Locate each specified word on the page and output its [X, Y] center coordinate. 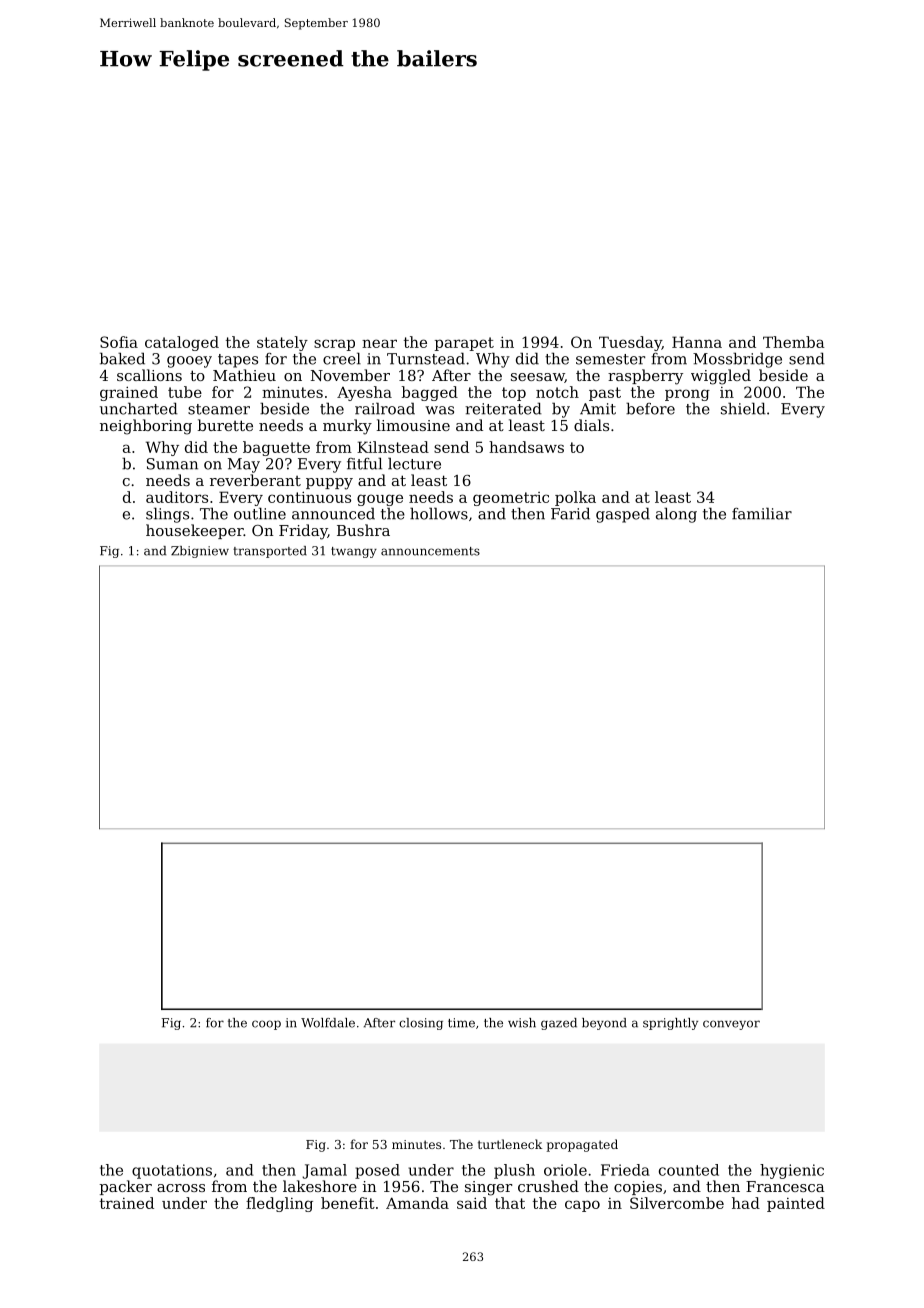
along [676, 515]
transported [270, 552]
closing [421, 1024]
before [650, 408]
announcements [430, 551]
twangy [354, 552]
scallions [149, 375]
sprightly [670, 1024]
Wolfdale [328, 1023]
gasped [623, 515]
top [514, 394]
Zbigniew [200, 552]
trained [127, 1203]
